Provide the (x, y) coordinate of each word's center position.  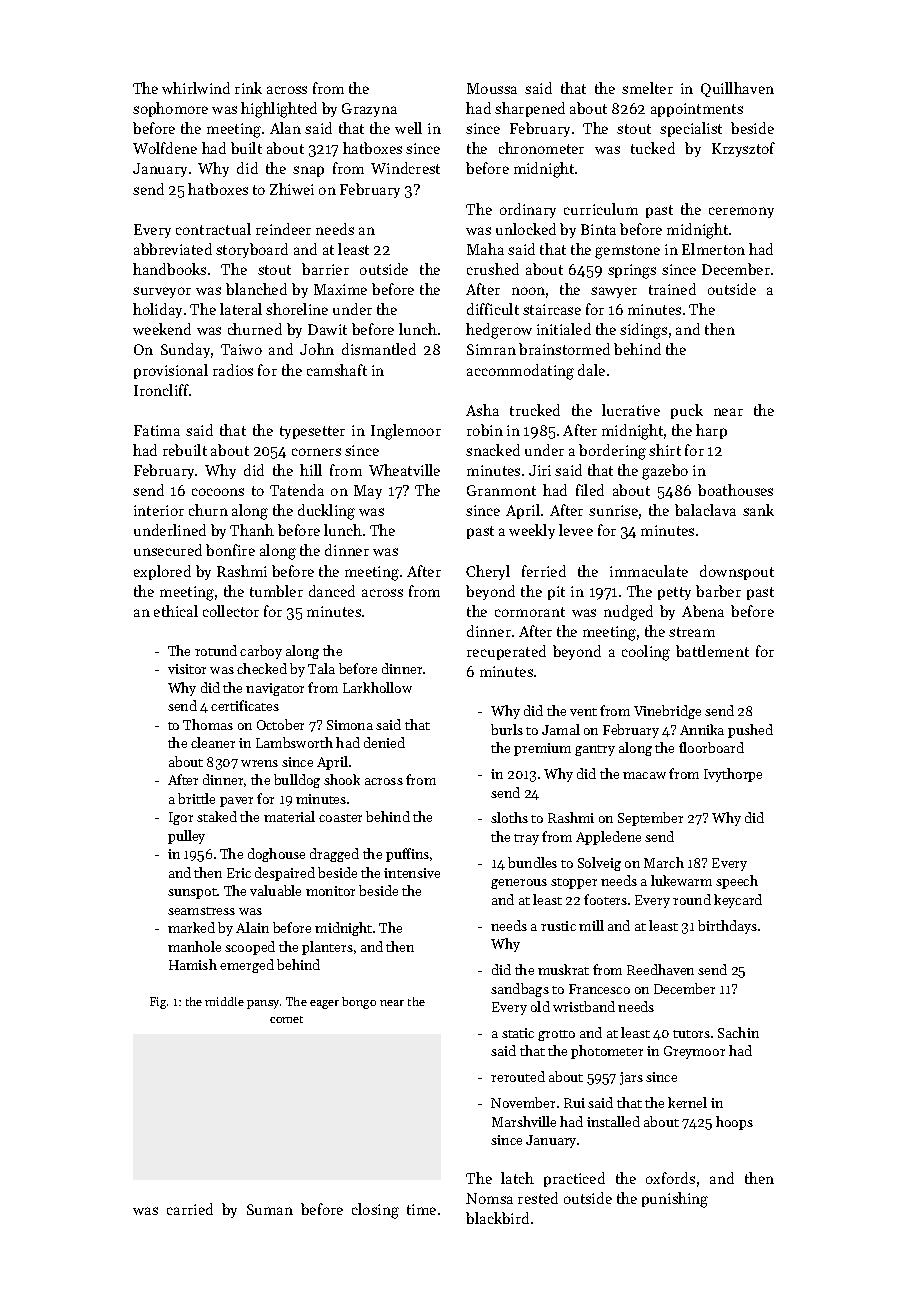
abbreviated (173, 249)
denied (384, 742)
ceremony (741, 212)
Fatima (157, 430)
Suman (270, 1209)
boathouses (735, 490)
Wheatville (404, 470)
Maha (485, 249)
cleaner (213, 742)
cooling (646, 653)
